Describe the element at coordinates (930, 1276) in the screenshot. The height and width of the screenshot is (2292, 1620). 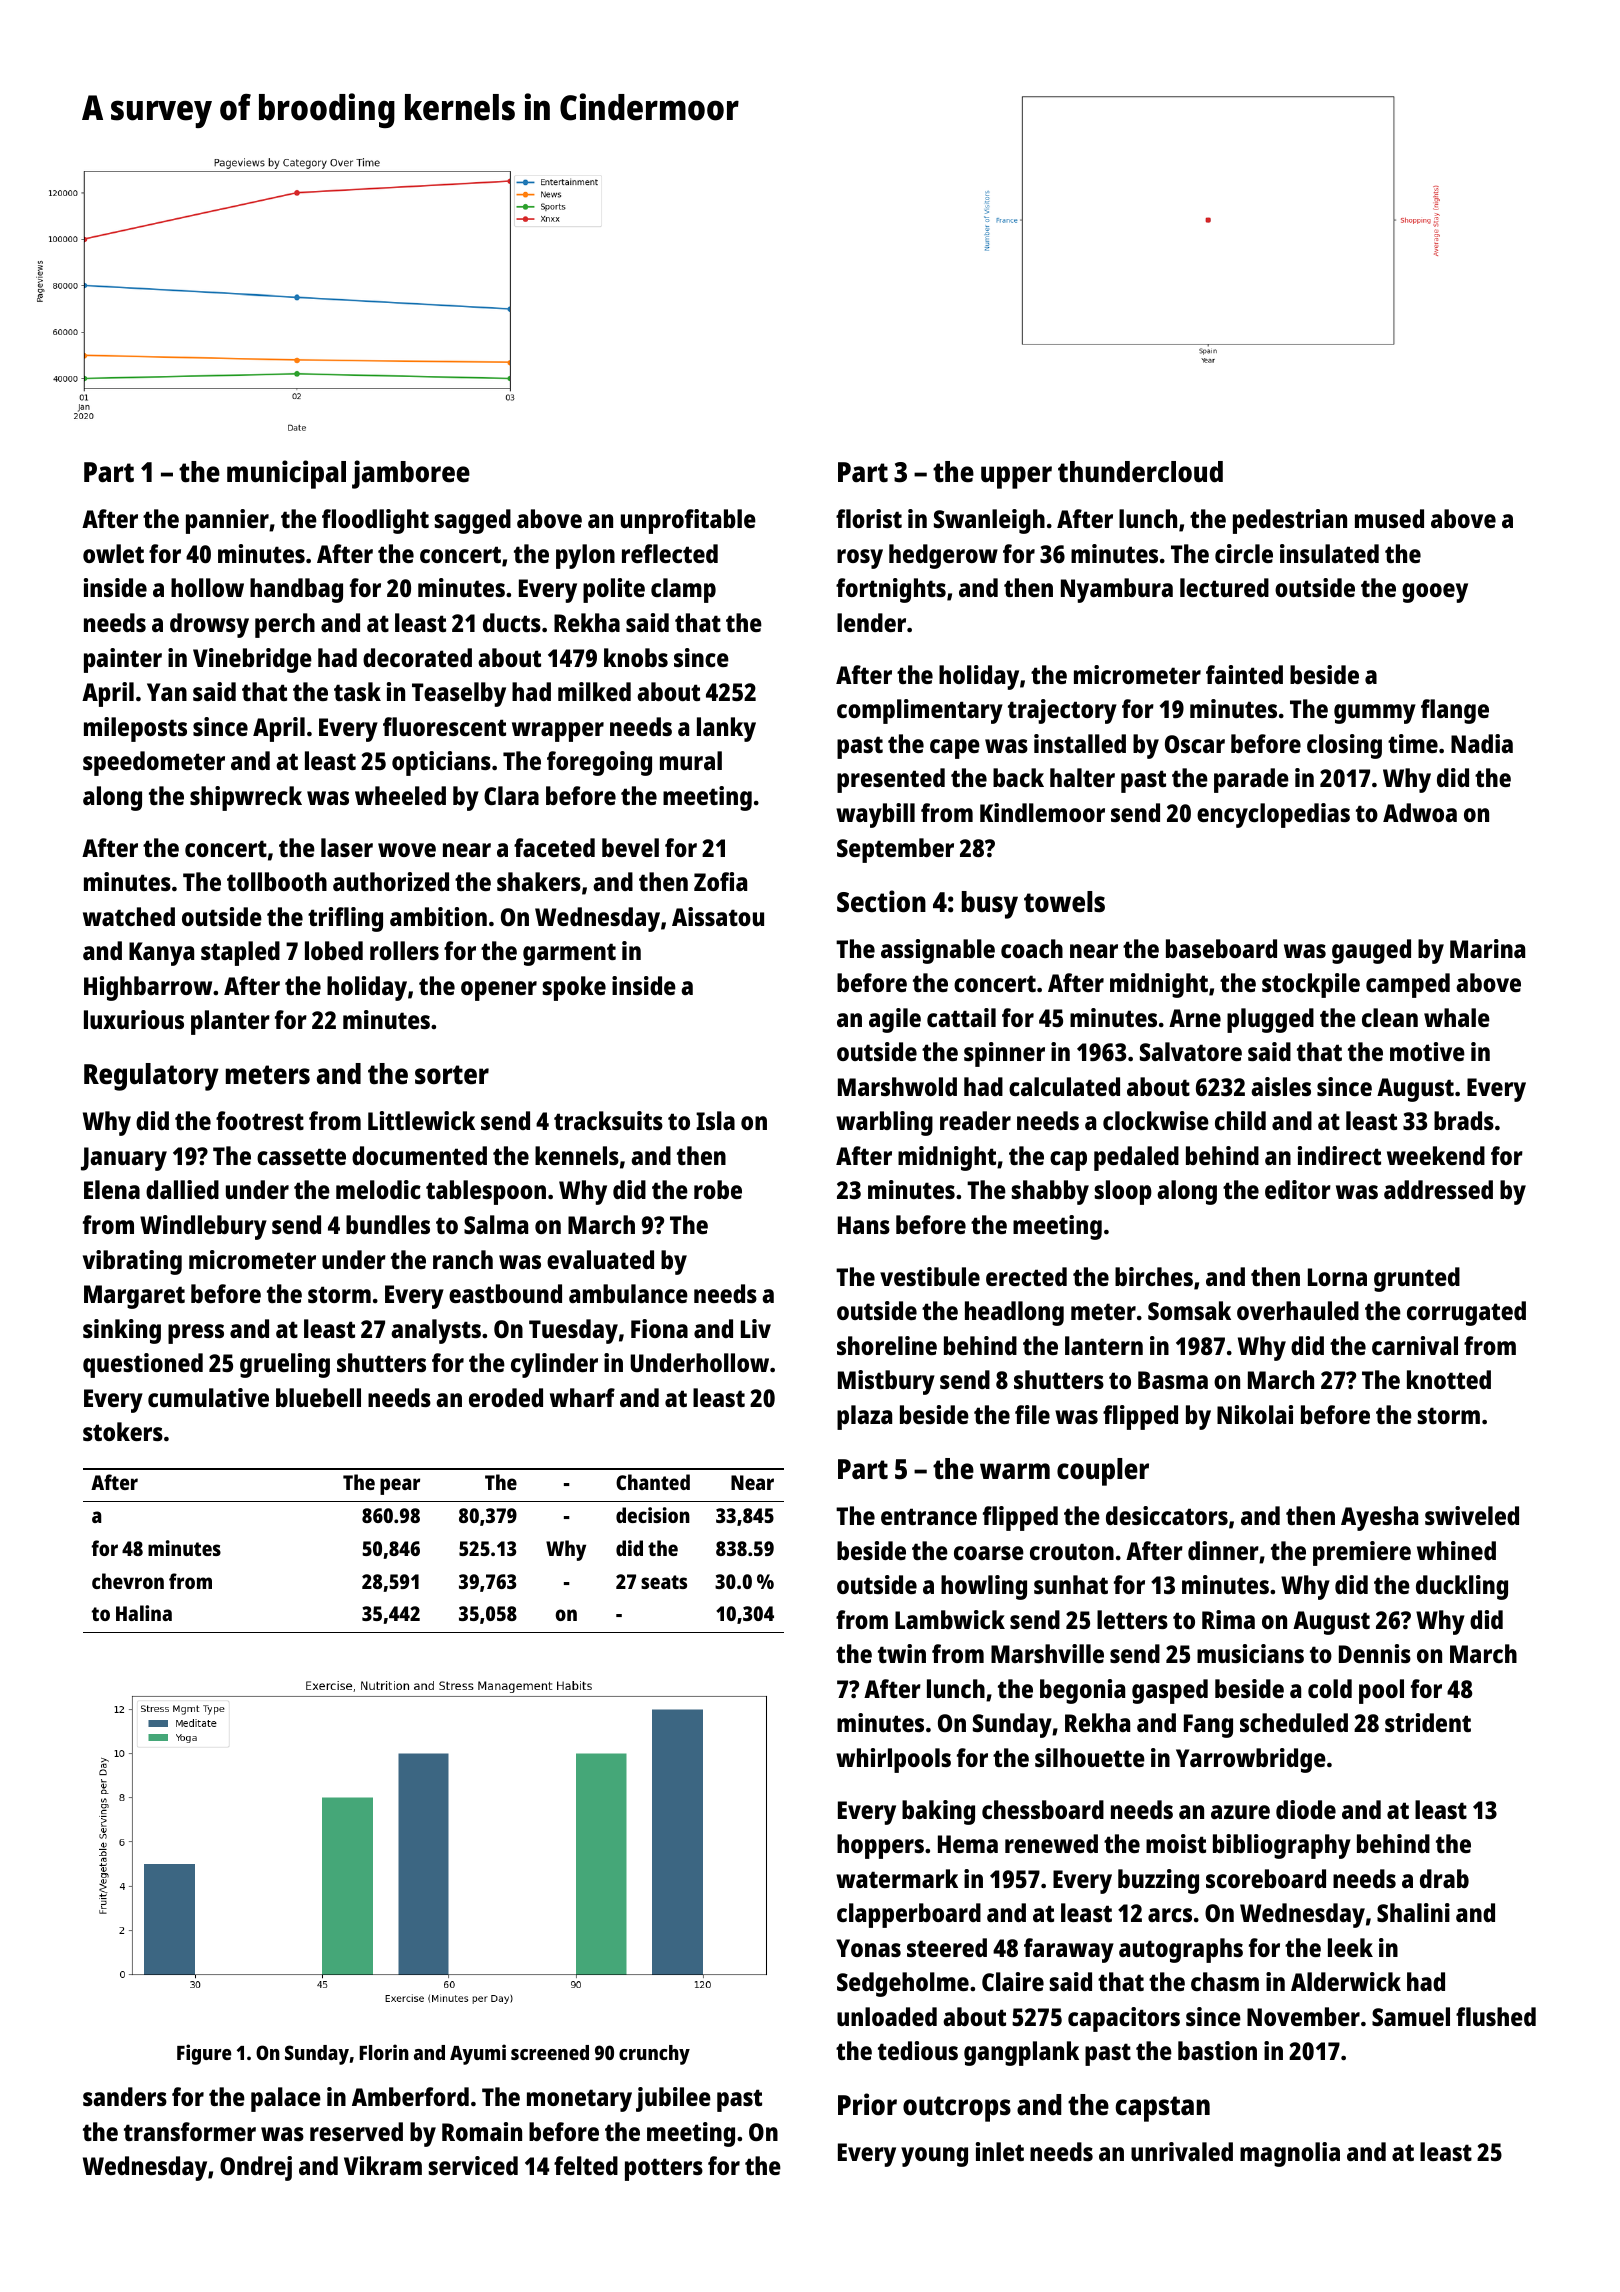
I see `vestibule` at that location.
